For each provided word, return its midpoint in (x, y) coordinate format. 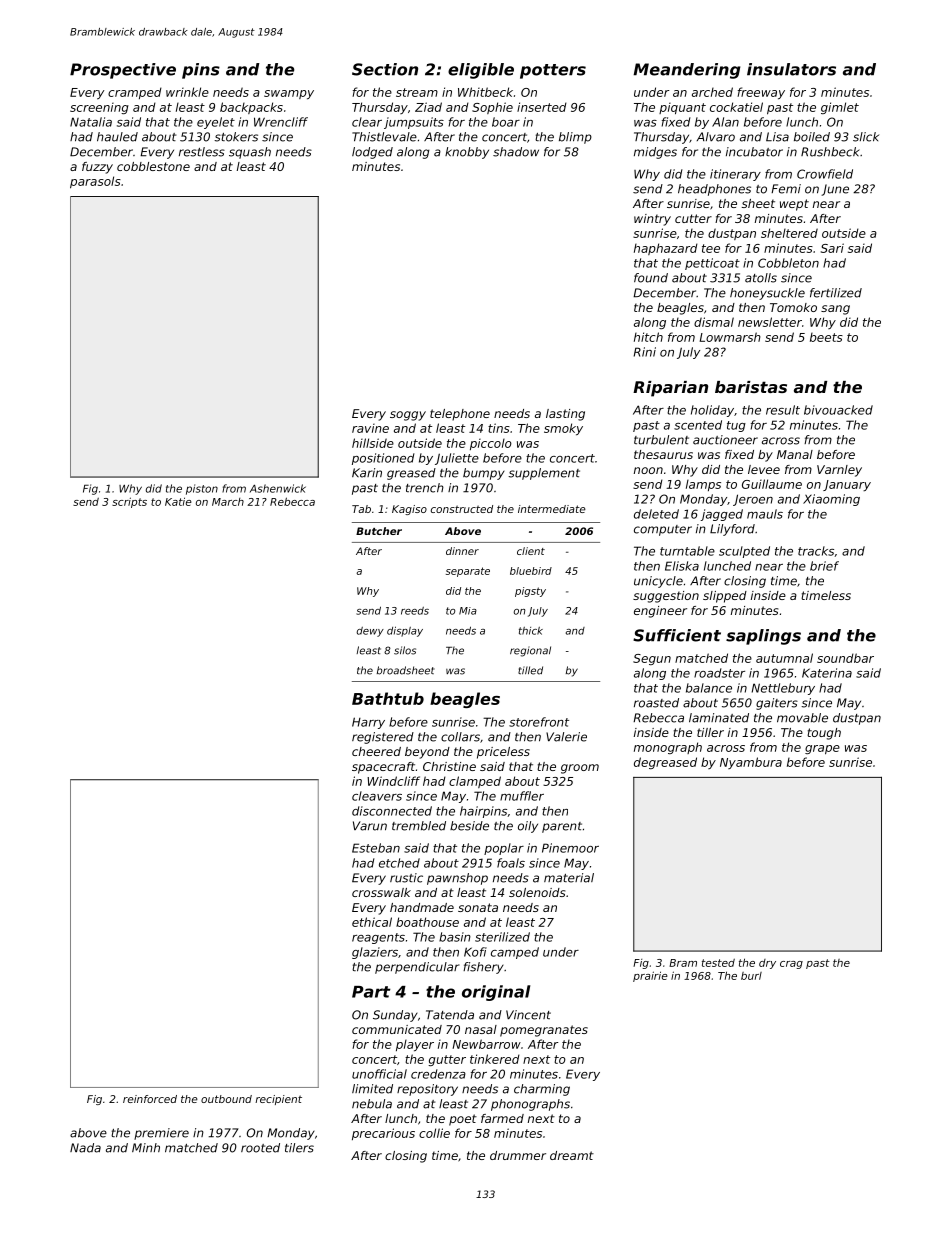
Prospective (123, 71)
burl (751, 976)
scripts (129, 502)
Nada (85, 1148)
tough (824, 734)
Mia (468, 611)
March (228, 502)
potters (553, 71)
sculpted (744, 552)
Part (371, 992)
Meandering (686, 71)
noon (648, 470)
